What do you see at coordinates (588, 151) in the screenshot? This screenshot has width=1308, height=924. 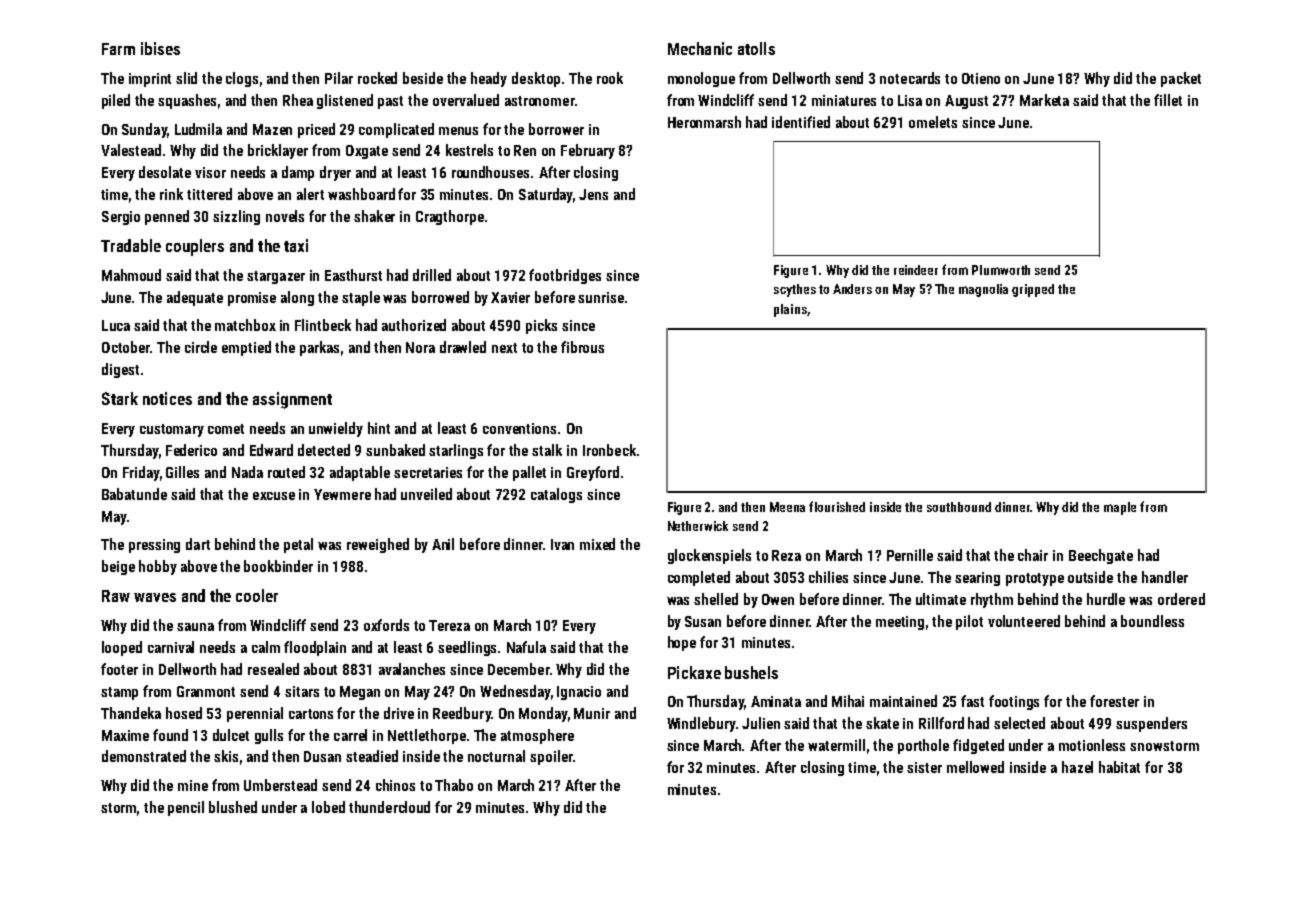 I see `February` at bounding box center [588, 151].
